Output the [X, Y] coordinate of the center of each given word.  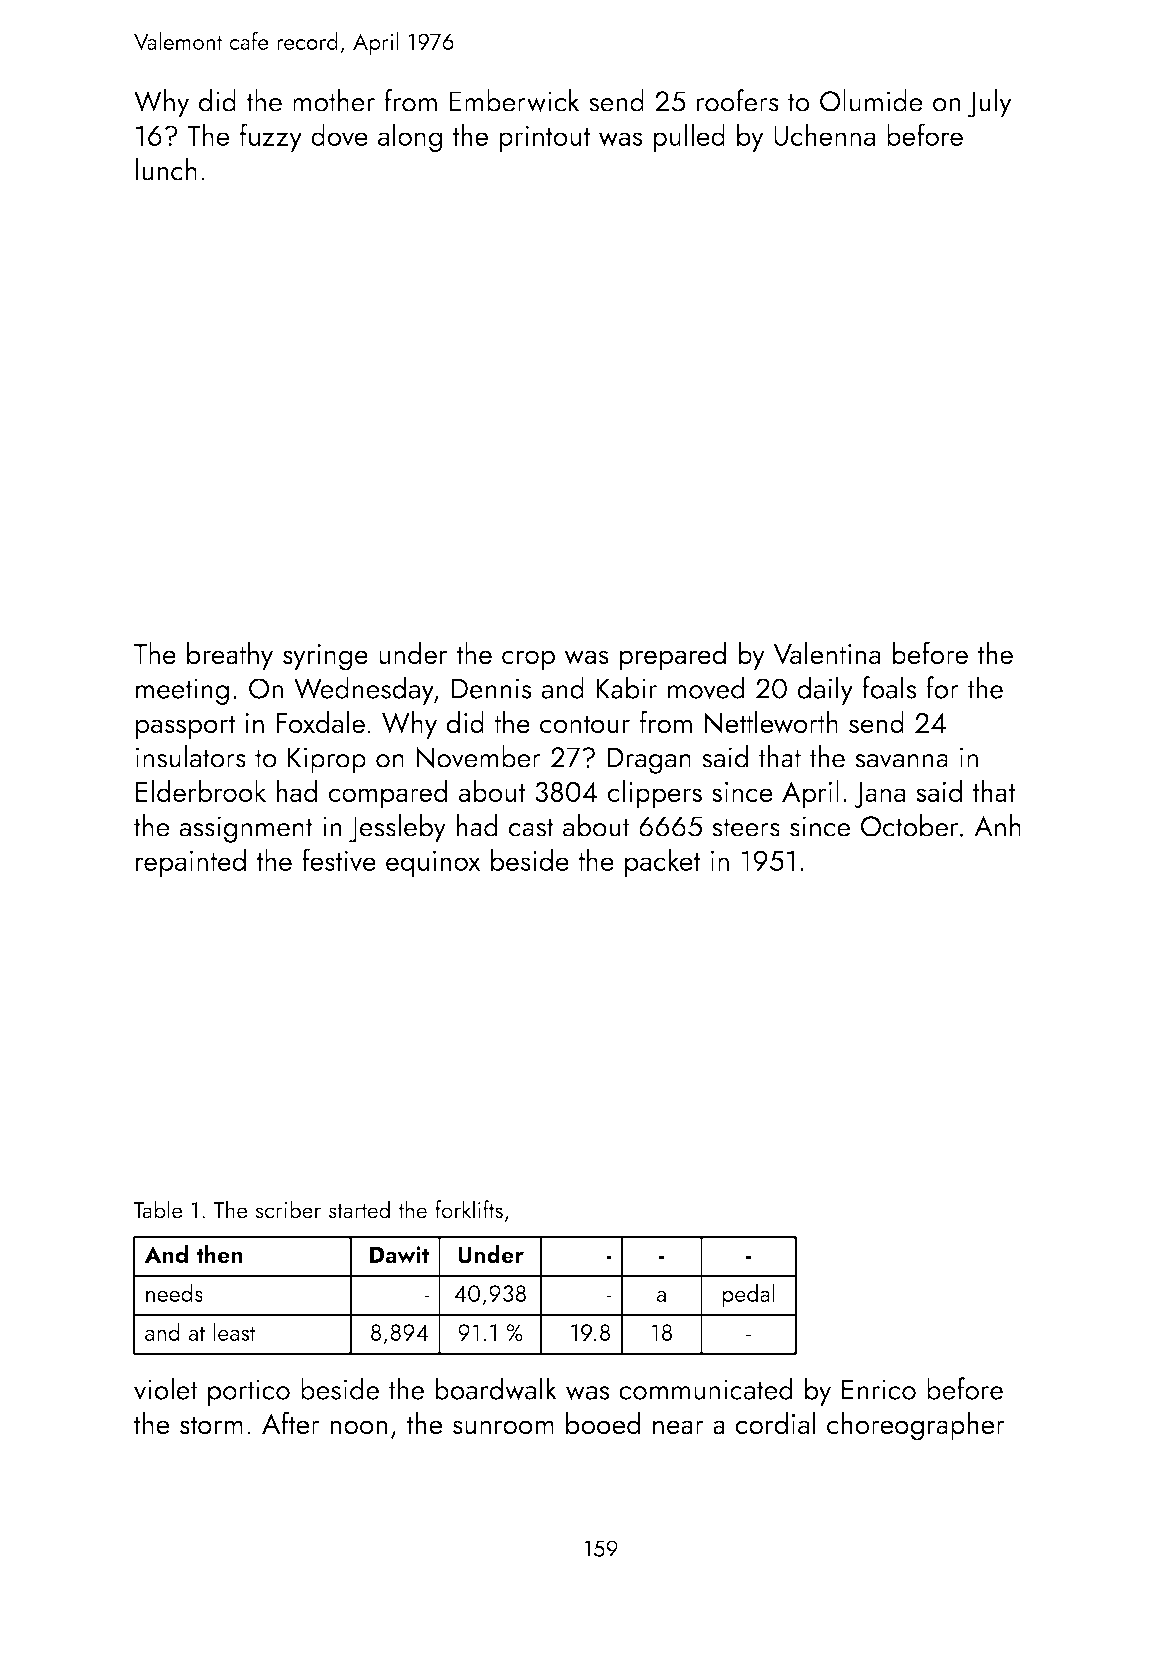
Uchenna [824, 134]
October [910, 825]
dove [339, 135]
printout [544, 138]
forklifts [469, 1209]
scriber [288, 1209]
